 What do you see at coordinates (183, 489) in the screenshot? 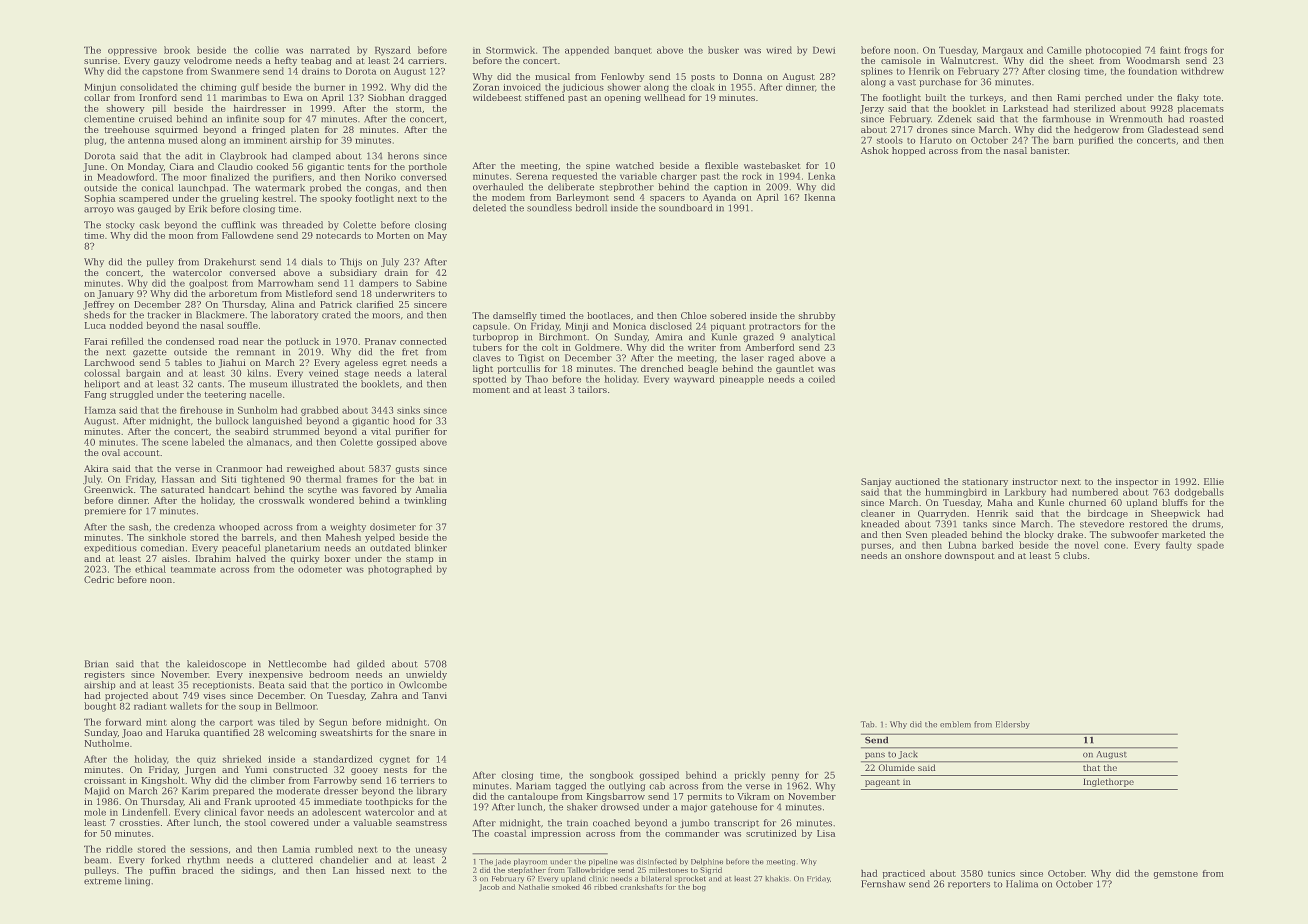
I see `saturated` at bounding box center [183, 489].
